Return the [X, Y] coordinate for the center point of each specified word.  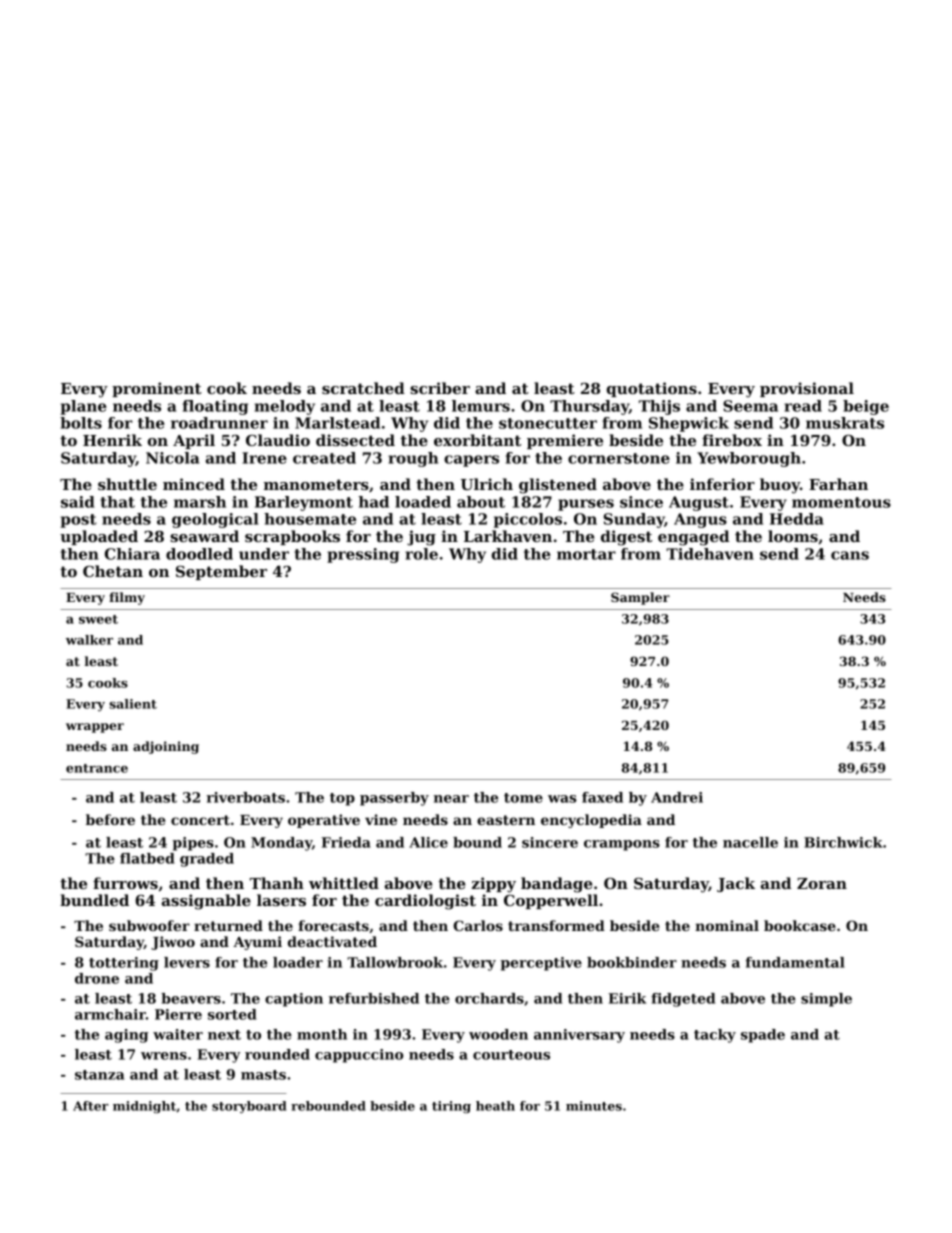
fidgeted [683, 1000]
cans [850, 555]
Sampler [640, 598]
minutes [594, 1106]
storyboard [249, 1107]
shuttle [127, 484]
